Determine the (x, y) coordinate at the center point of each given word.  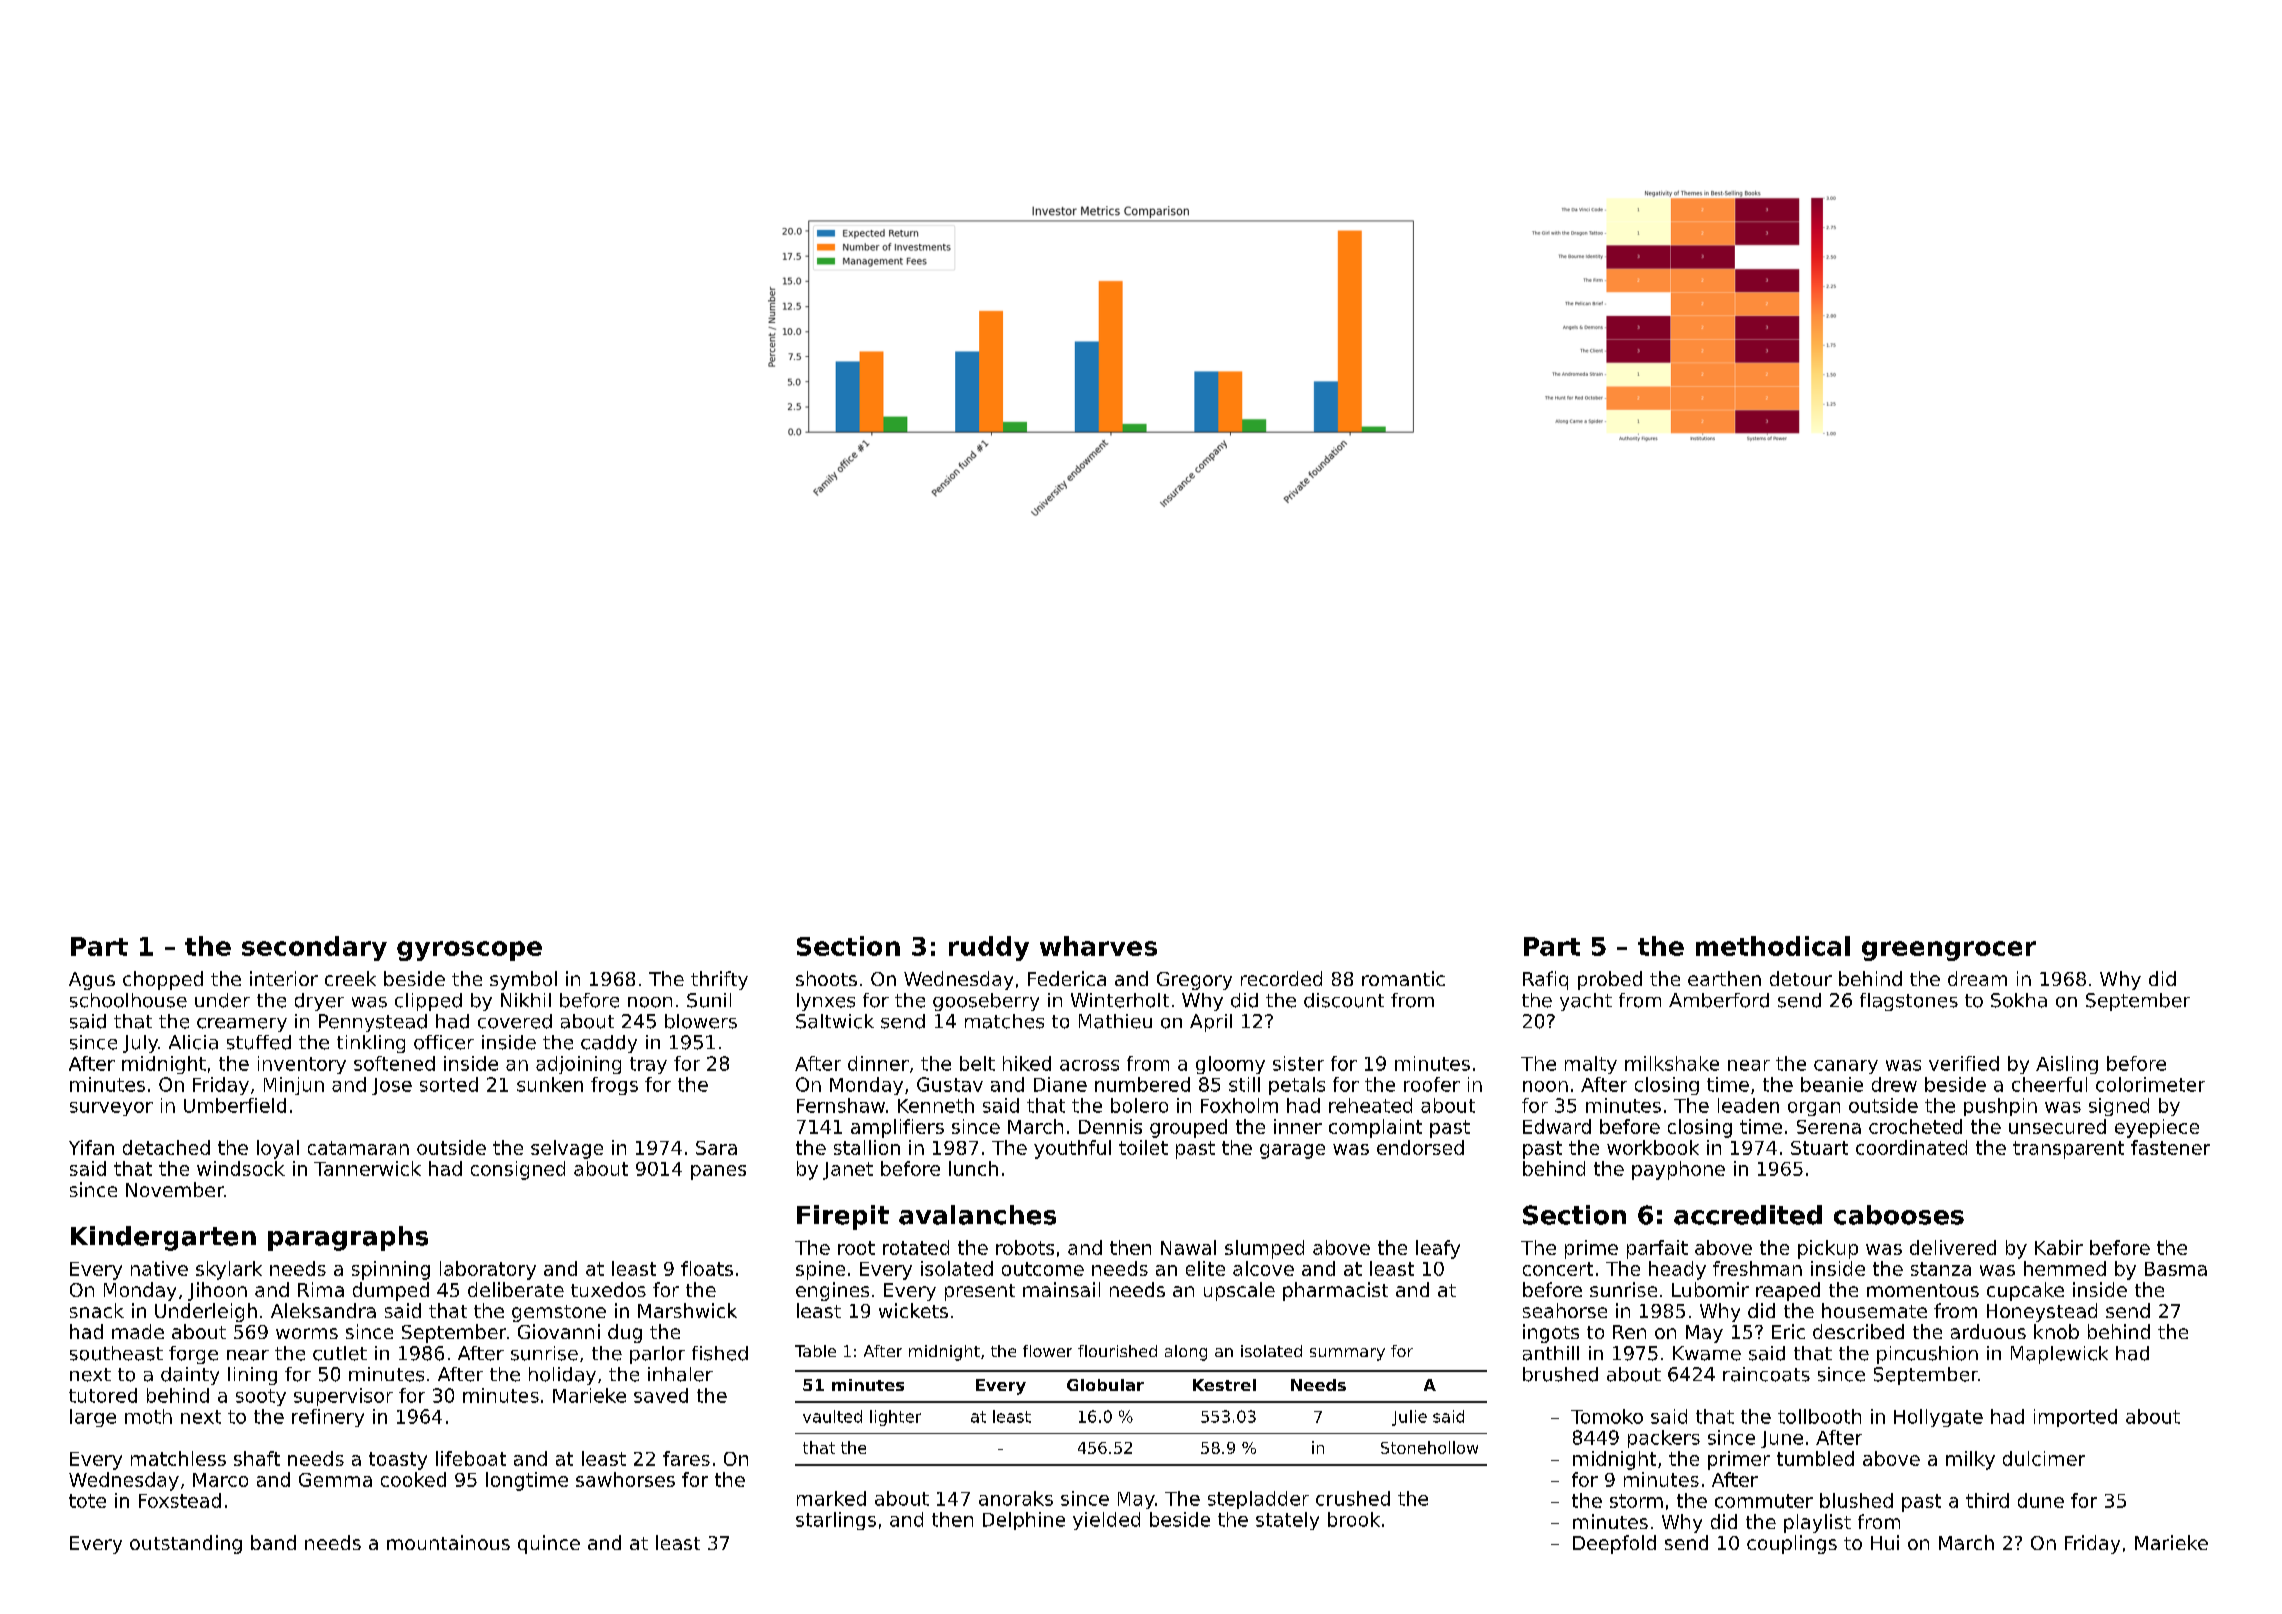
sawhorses (625, 1479)
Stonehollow (1429, 1447)
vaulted (832, 1416)
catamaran (358, 1148)
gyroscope (469, 951)
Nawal (1188, 1247)
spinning (391, 1270)
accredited (1748, 1215)
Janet (848, 1171)
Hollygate (1938, 1418)
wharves (1098, 946)
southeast (116, 1353)
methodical (1773, 946)
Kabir (2059, 1247)
